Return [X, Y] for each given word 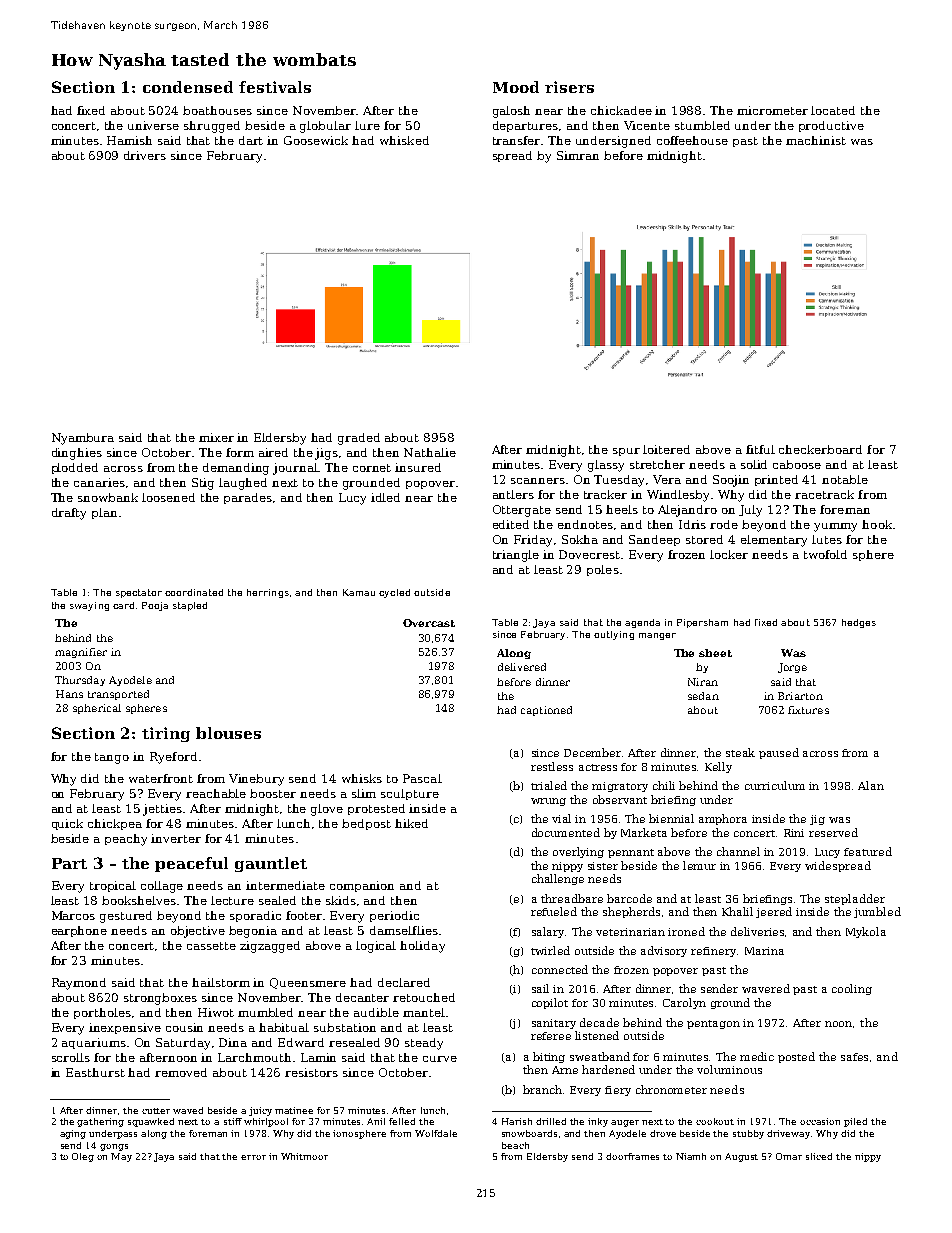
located [833, 110]
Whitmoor [304, 1156]
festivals [275, 87]
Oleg [83, 1157]
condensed [188, 87]
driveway [788, 1134]
